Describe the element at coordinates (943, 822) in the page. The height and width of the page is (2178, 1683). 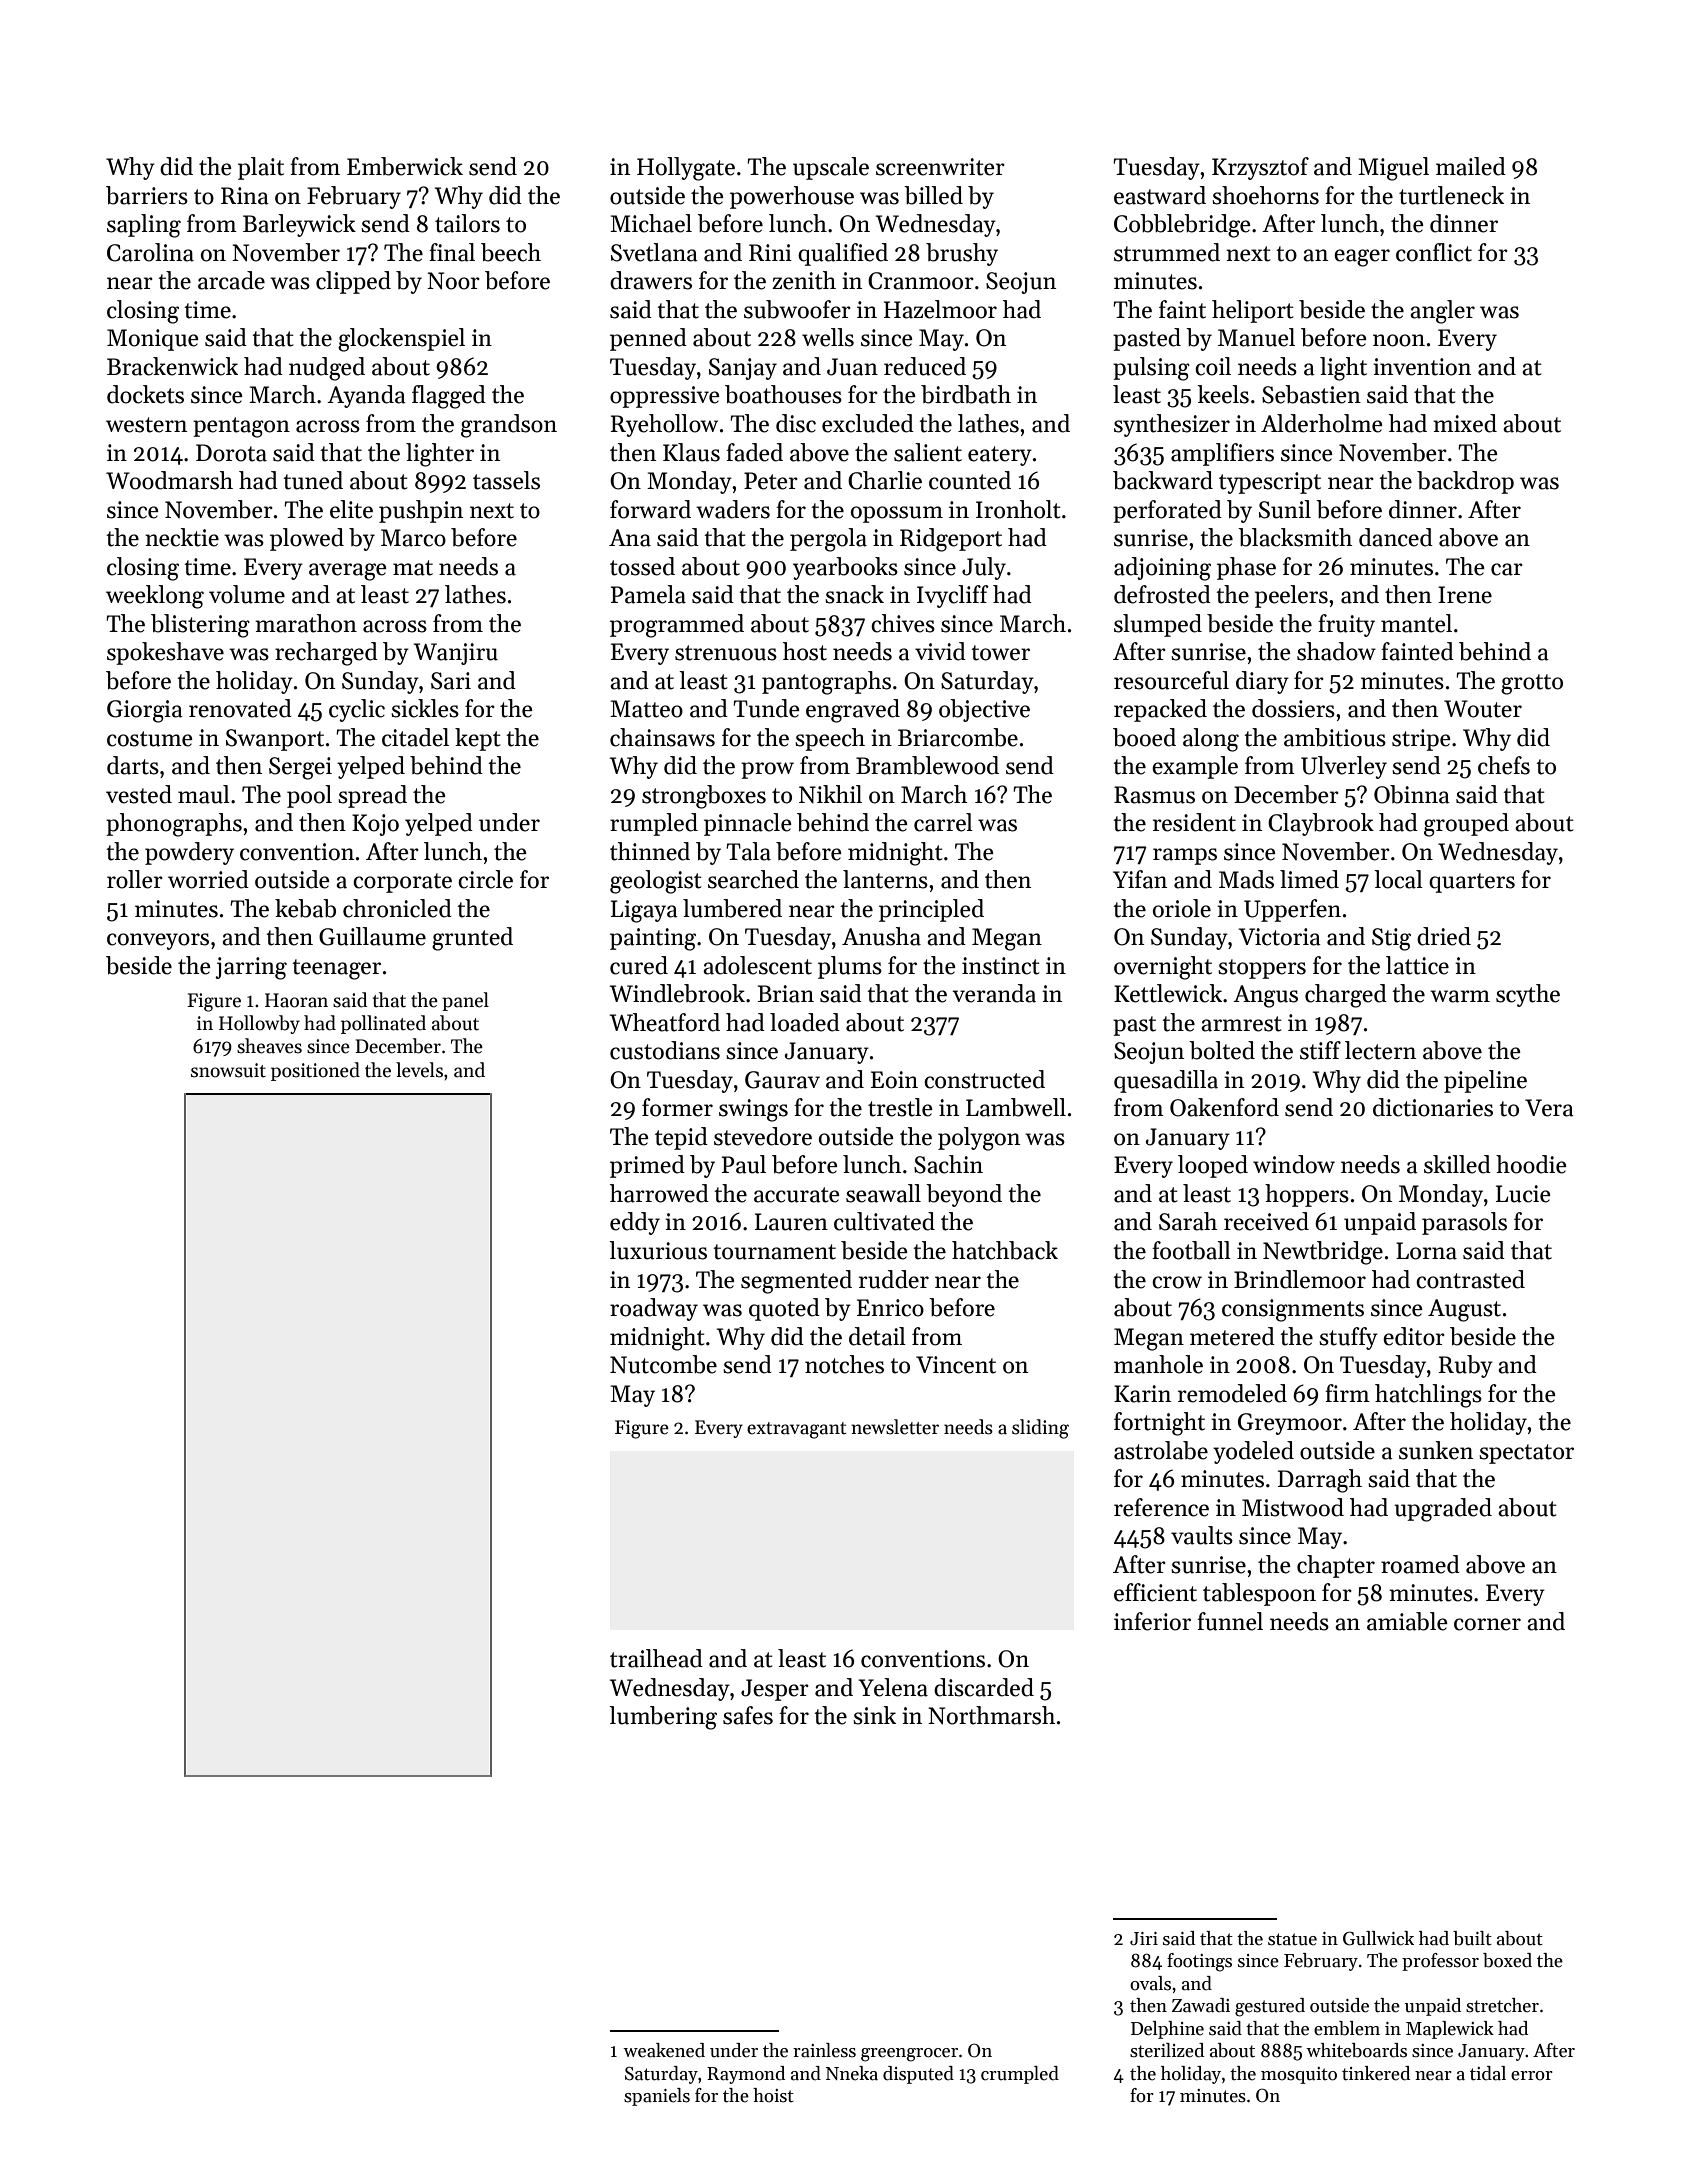
I see `carrel` at that location.
